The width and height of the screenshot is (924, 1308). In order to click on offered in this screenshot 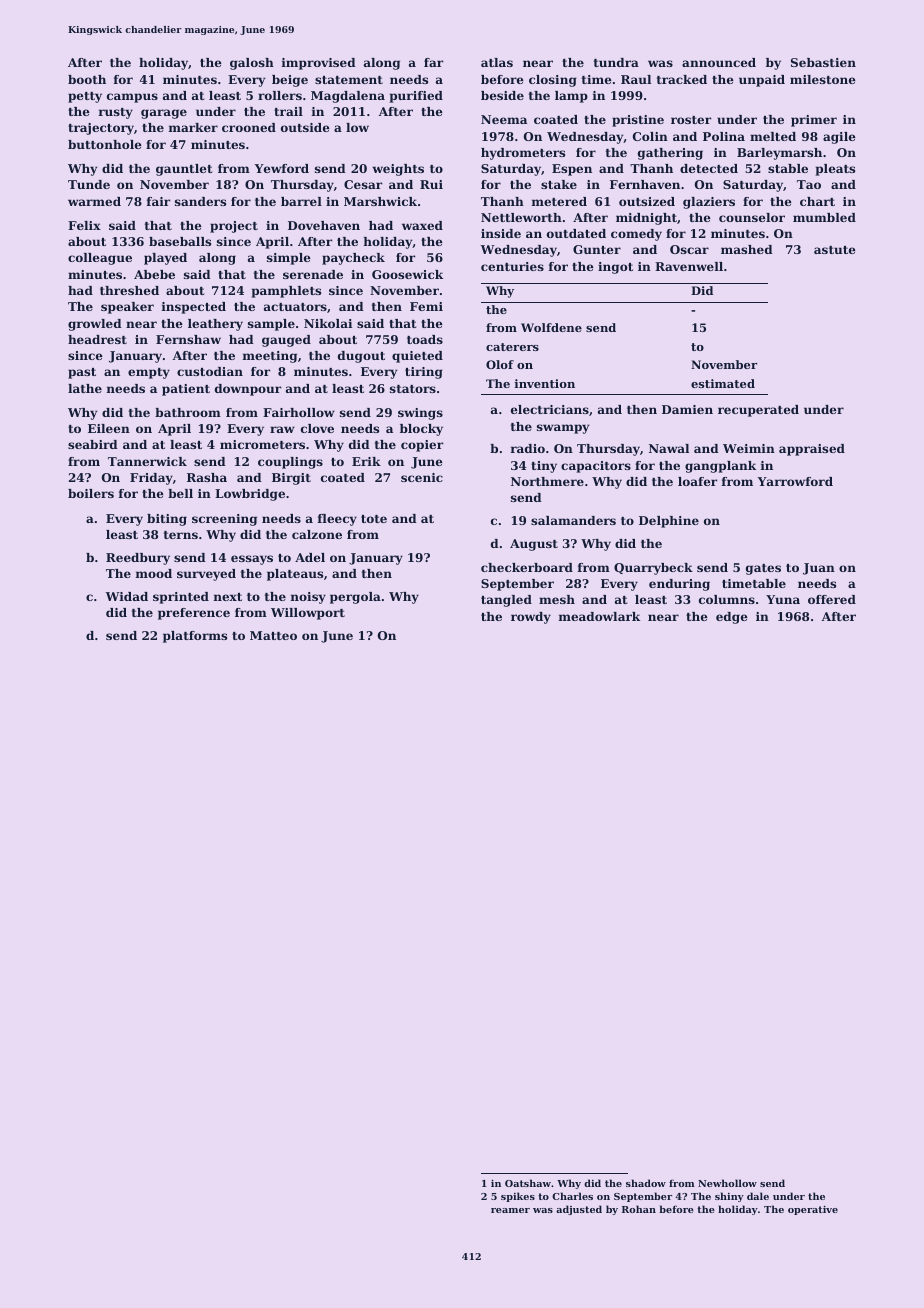, I will do `click(832, 599)`.
